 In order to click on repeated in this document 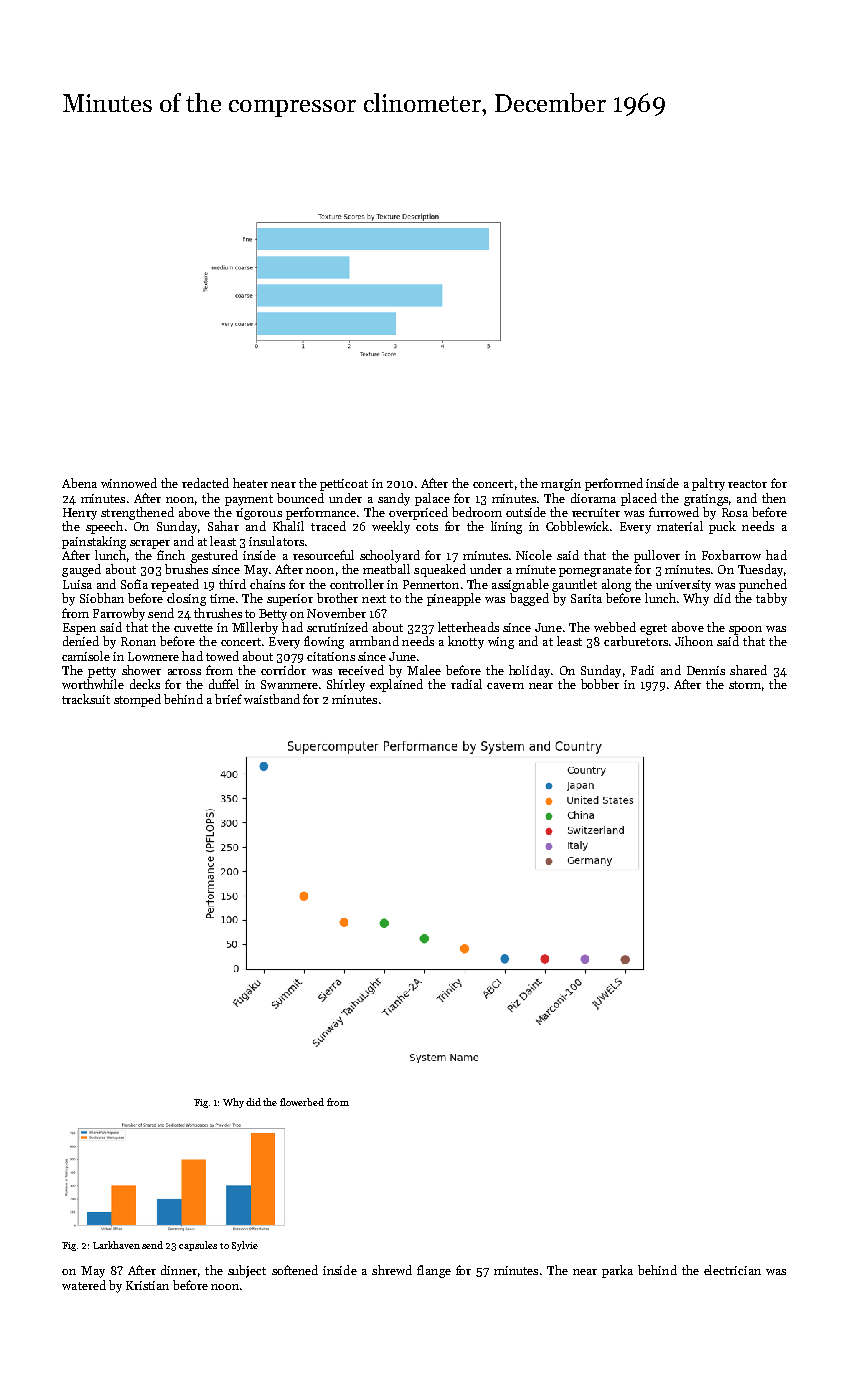, I will do `click(175, 585)`.
